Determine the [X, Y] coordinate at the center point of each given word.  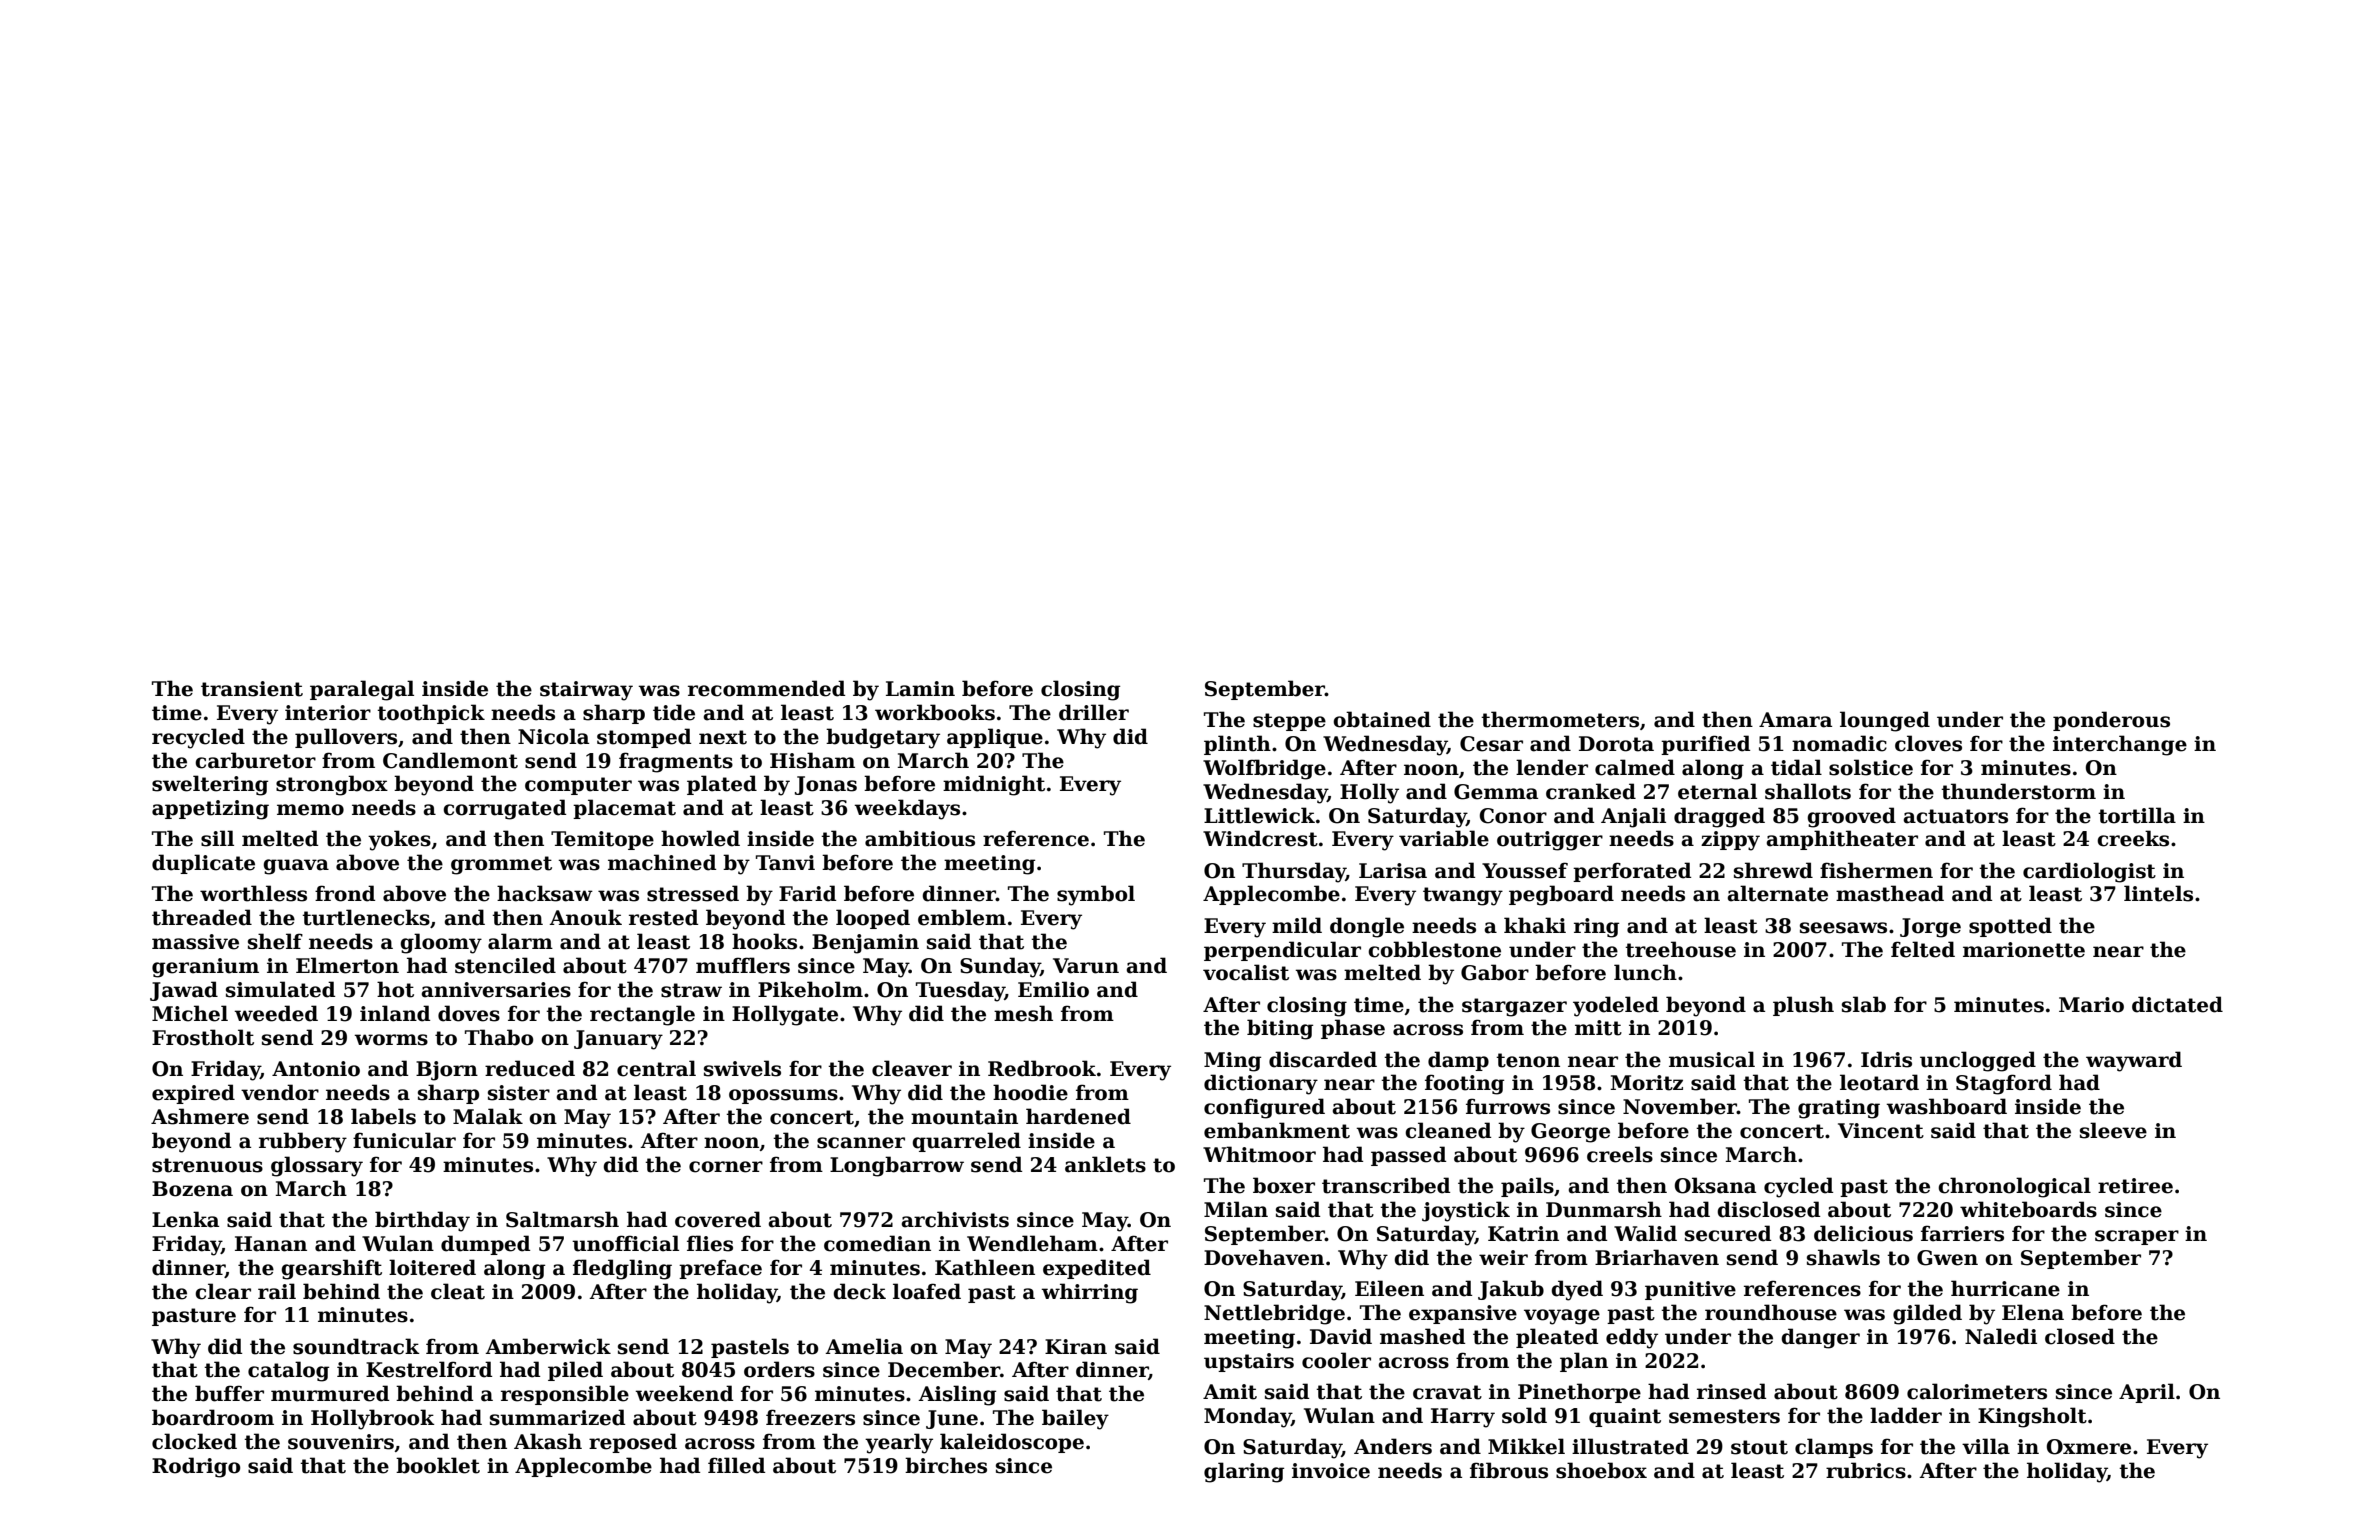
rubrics [1866, 1470]
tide [674, 712]
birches [946, 1465]
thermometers [1560, 719]
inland [395, 1013]
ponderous [2111, 721]
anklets [1105, 1164]
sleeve [2113, 1130]
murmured [330, 1393]
